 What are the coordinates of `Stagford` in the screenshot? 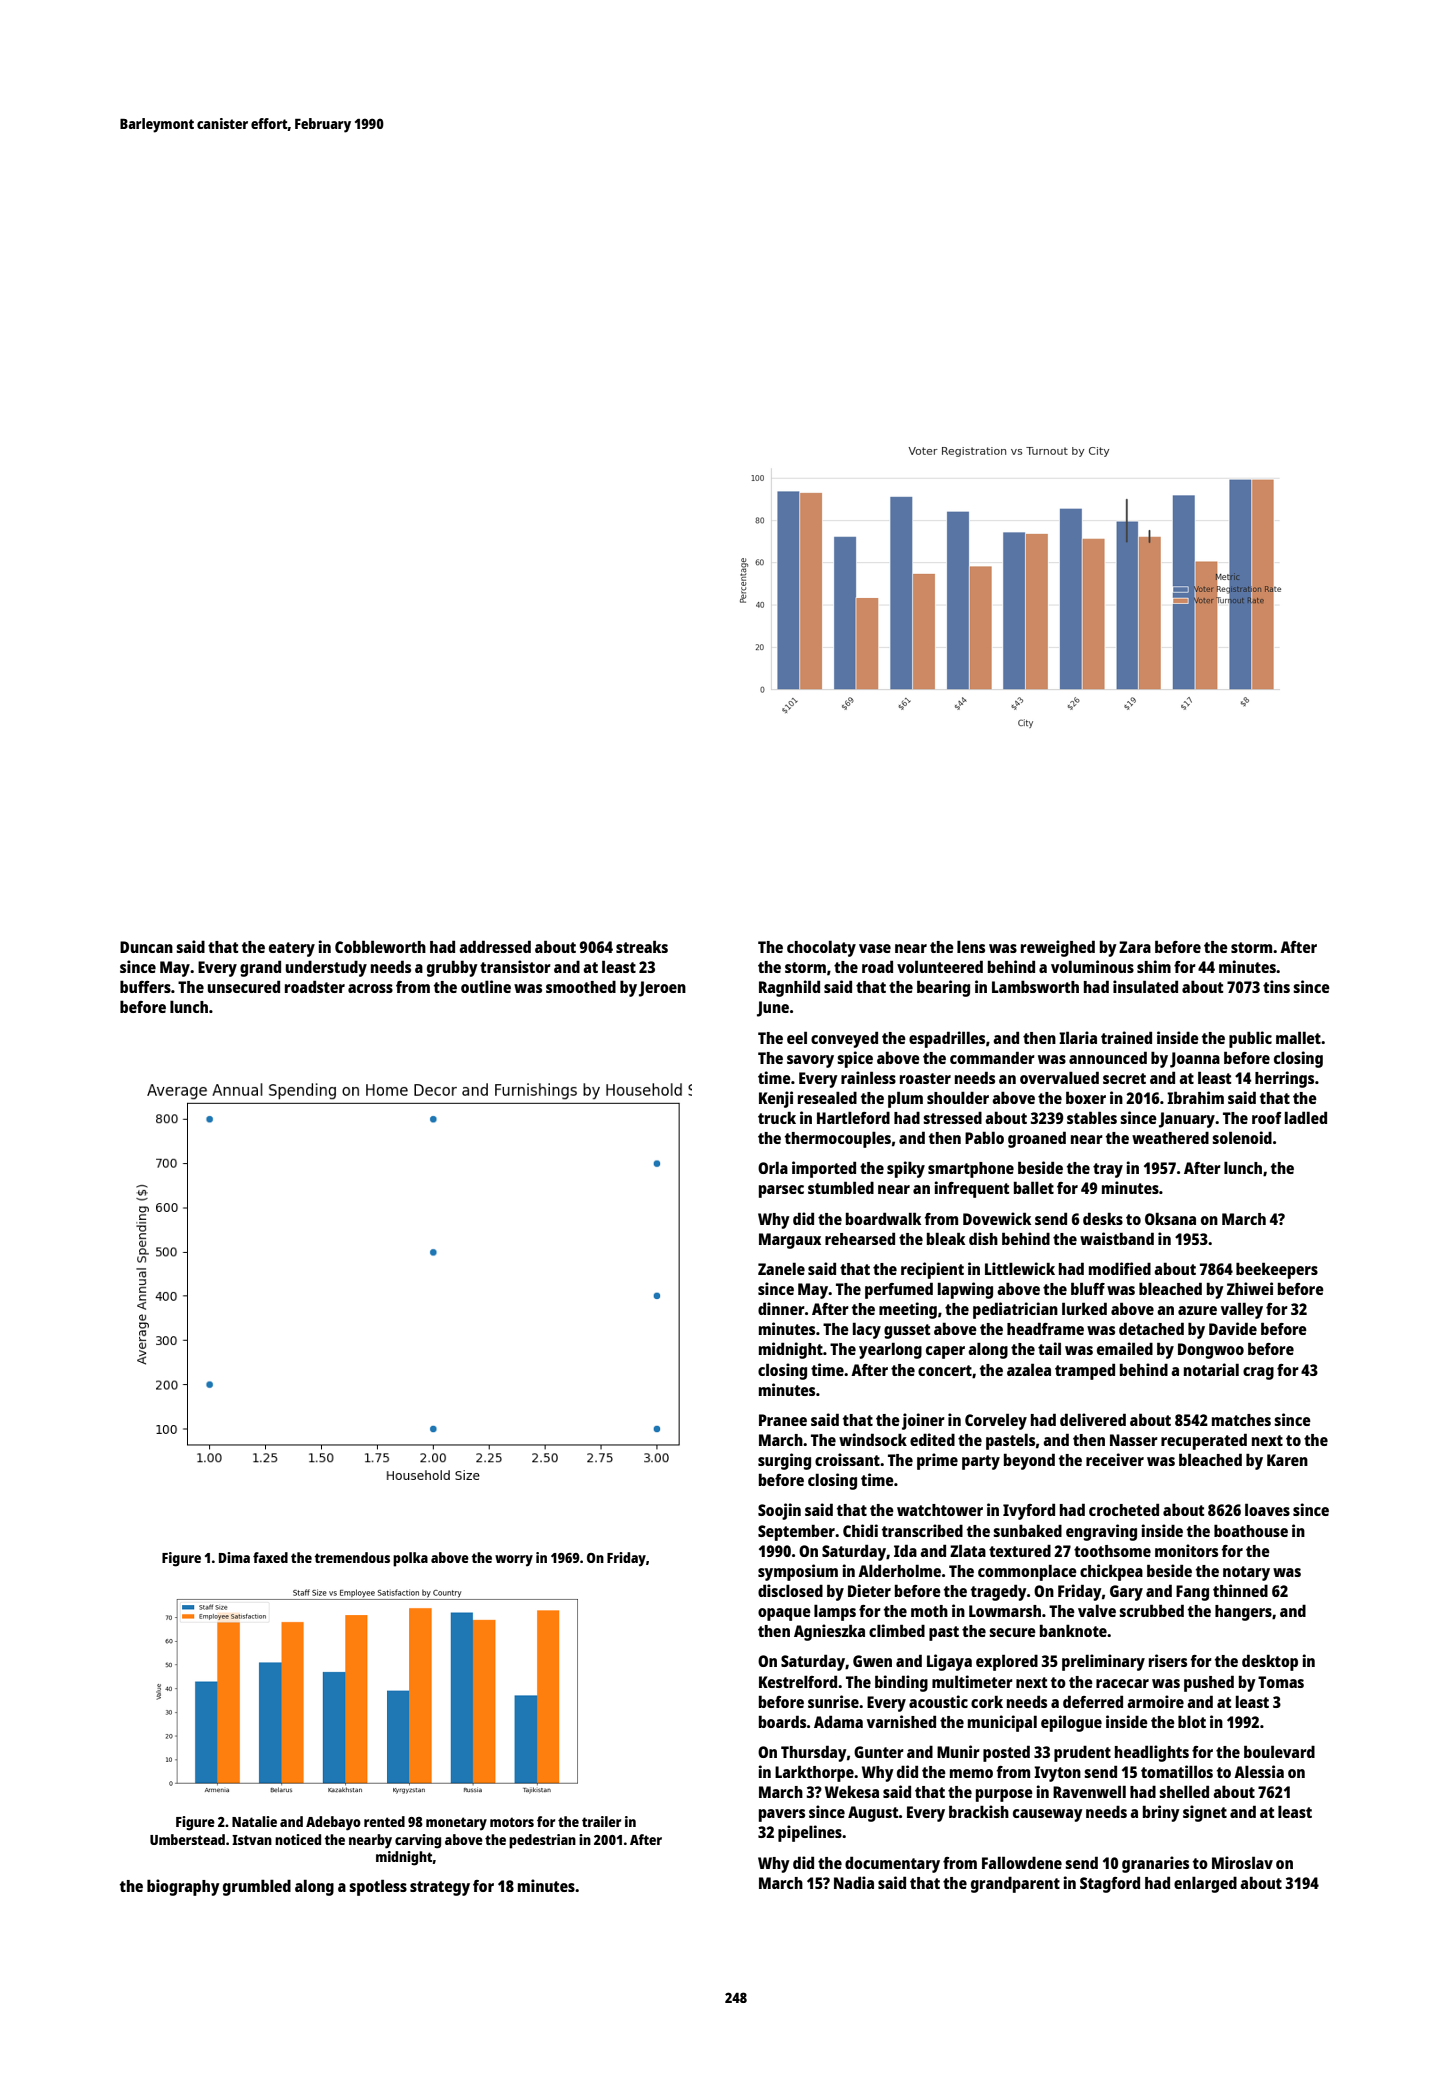 It's located at (1110, 1884).
